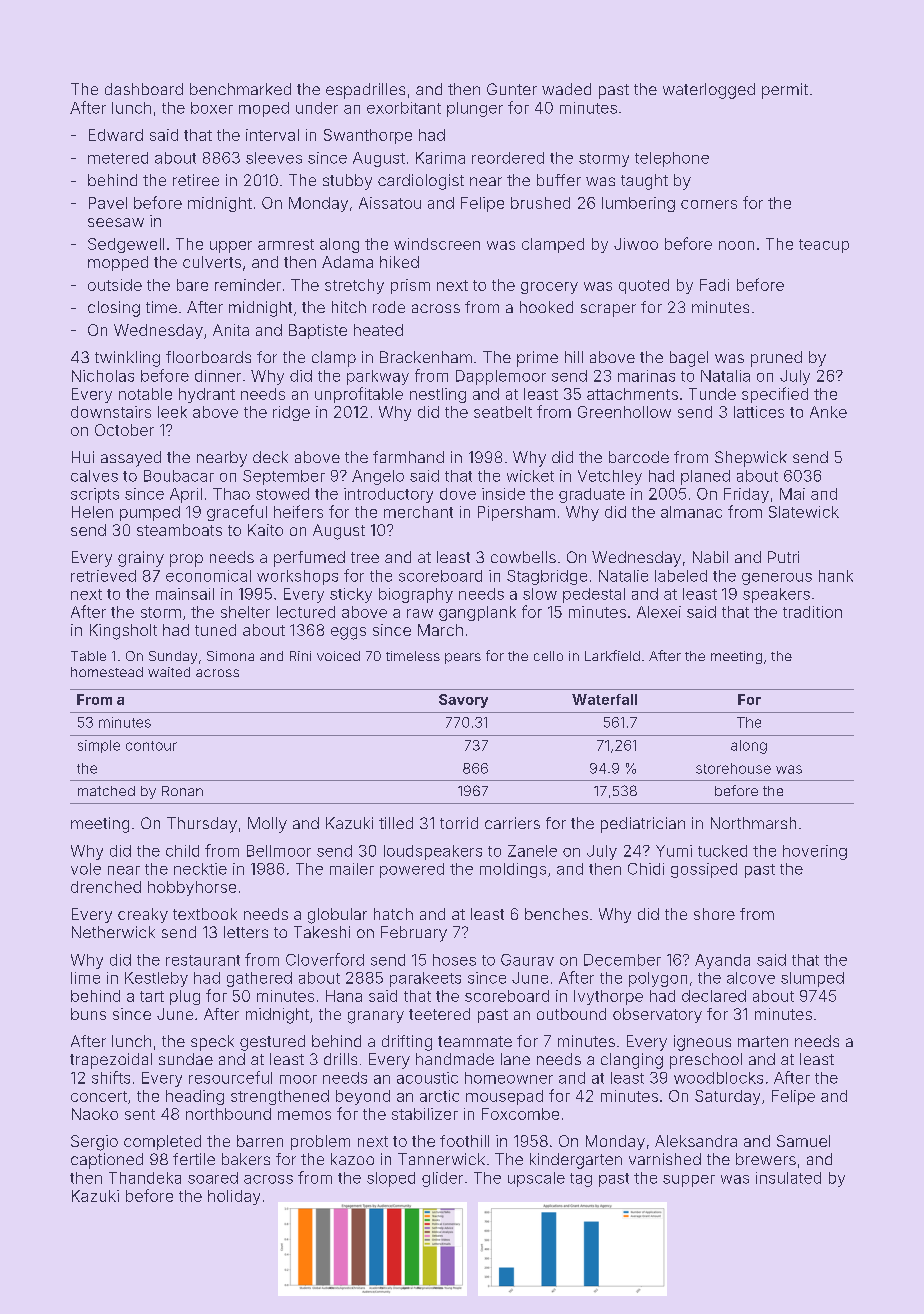  What do you see at coordinates (145, 1178) in the image?
I see `Thandeka` at bounding box center [145, 1178].
